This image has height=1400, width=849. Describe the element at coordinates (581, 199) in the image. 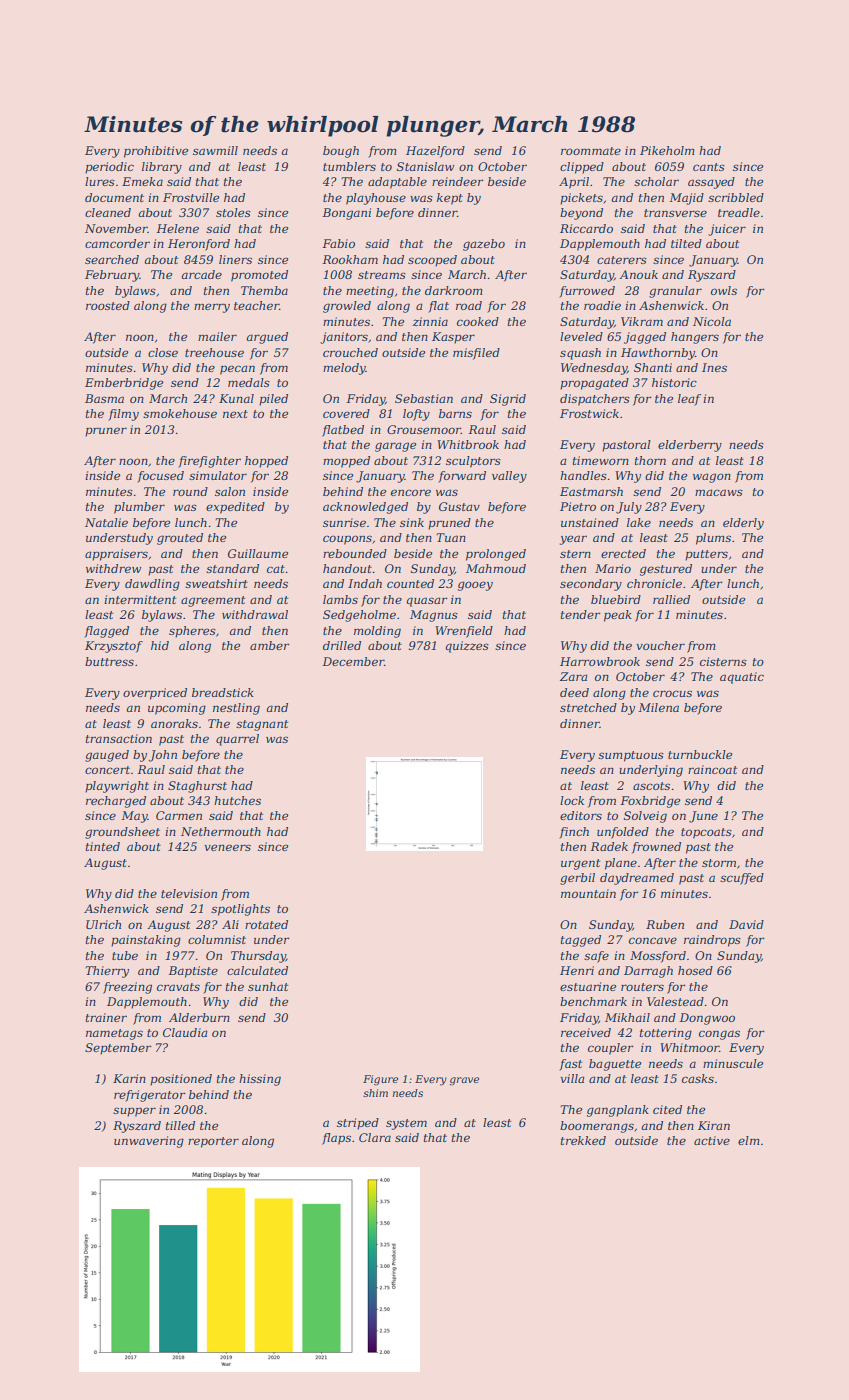

I see `pickets` at that location.
